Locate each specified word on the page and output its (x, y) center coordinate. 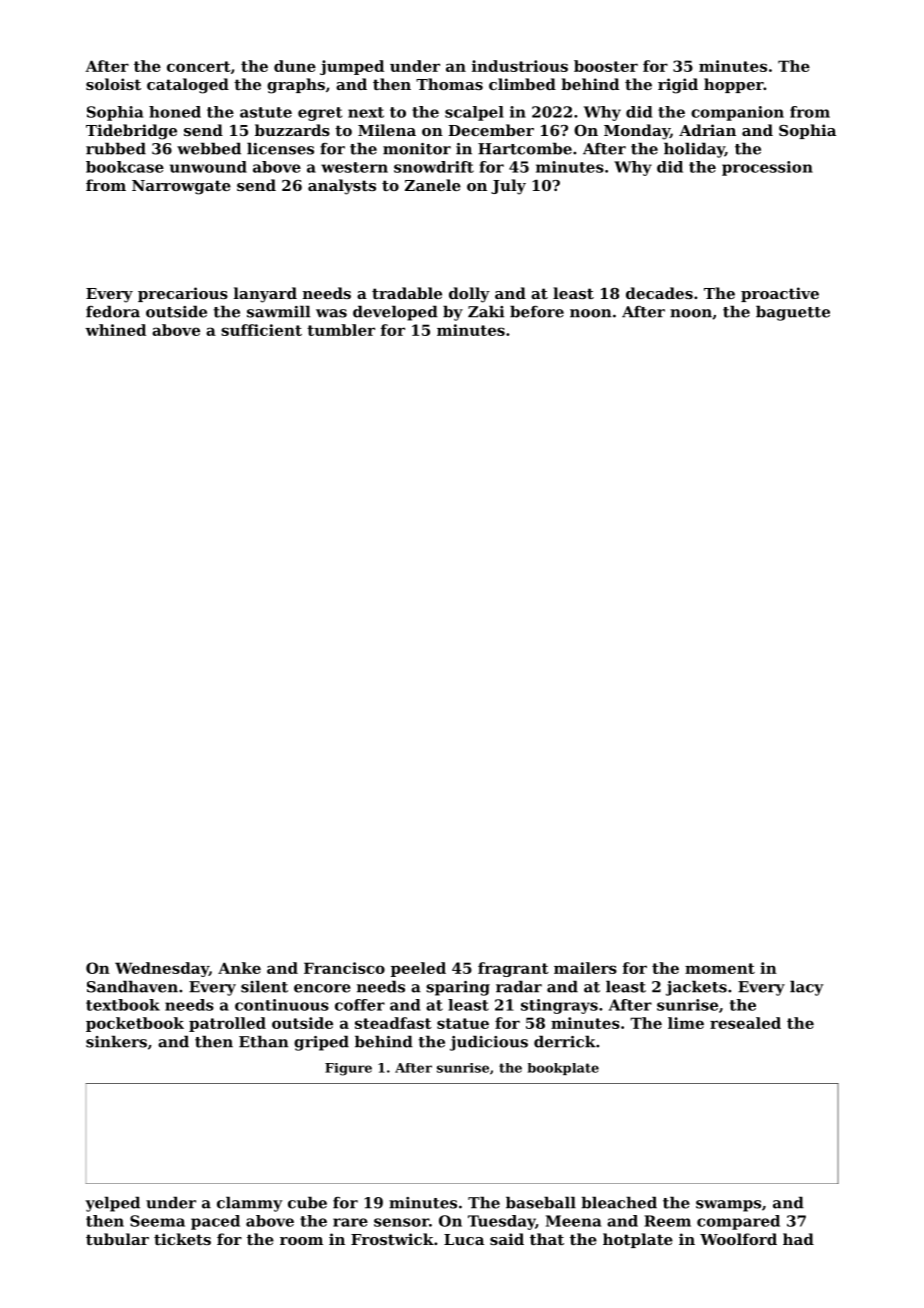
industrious (520, 66)
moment (720, 968)
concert (198, 66)
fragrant (513, 969)
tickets (182, 1239)
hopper (734, 85)
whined (115, 330)
